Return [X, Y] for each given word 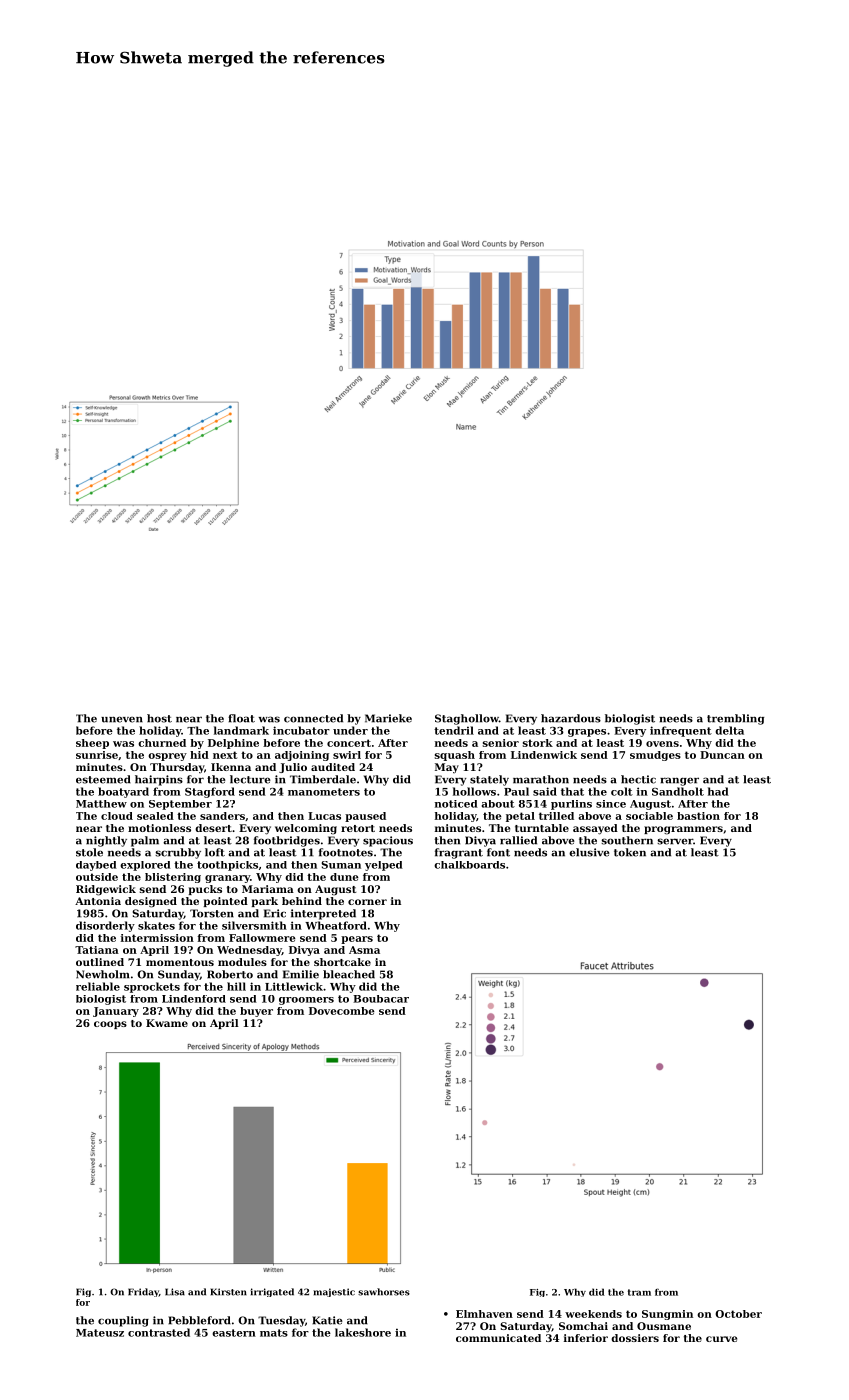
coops [110, 1025]
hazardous [571, 718]
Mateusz [100, 1333]
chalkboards [469, 865]
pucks [205, 890]
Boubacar [381, 999]
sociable [649, 816]
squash [455, 756]
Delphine [233, 744]
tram [639, 1292]
